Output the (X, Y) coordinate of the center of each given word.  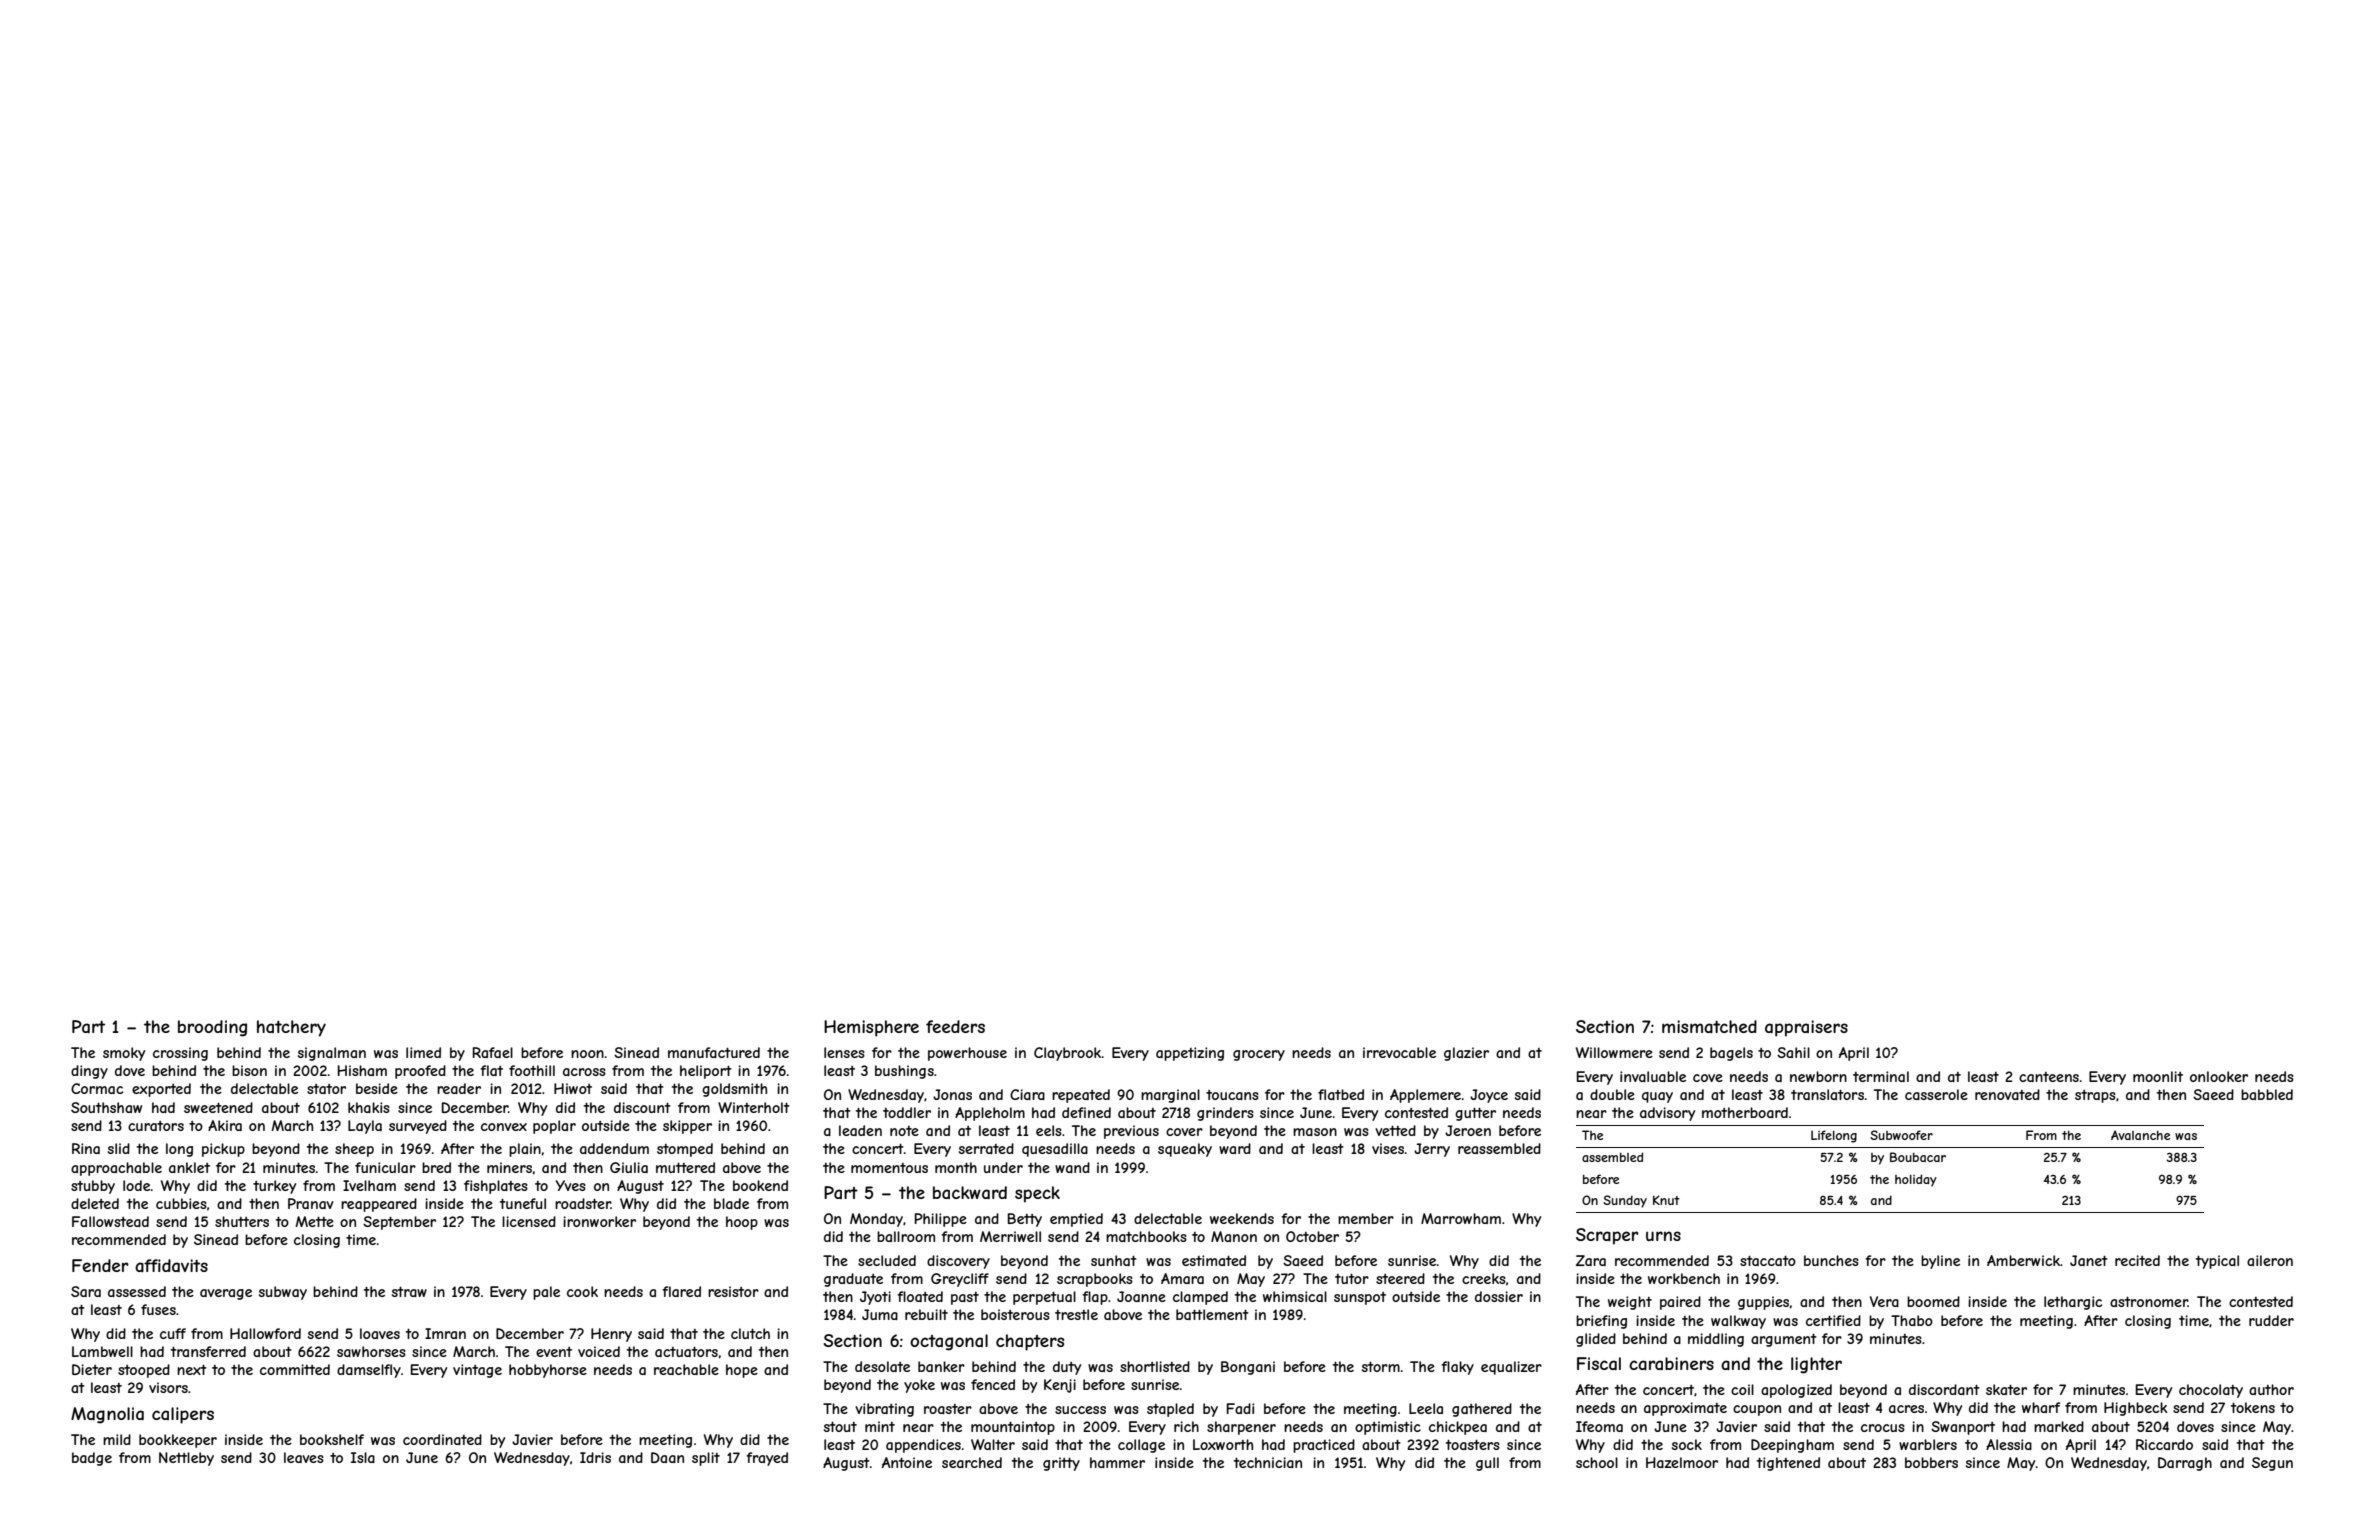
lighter (1816, 1365)
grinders (1225, 1114)
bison (249, 1070)
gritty (1061, 1464)
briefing (1601, 1322)
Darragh (2185, 1464)
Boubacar (1918, 1157)
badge (92, 1459)
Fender (100, 1265)
